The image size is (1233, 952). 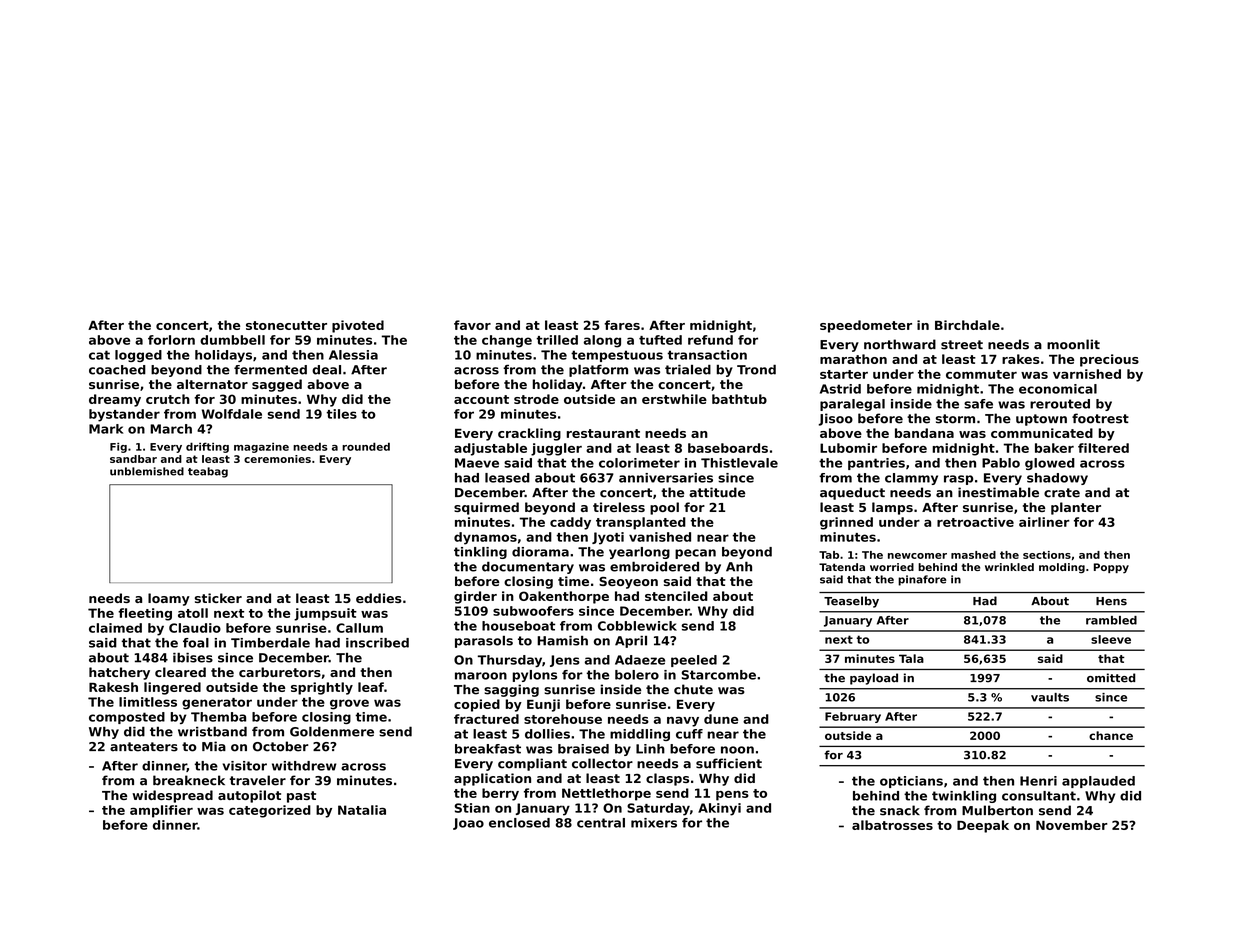 What do you see at coordinates (148, 702) in the screenshot?
I see `limitless` at bounding box center [148, 702].
